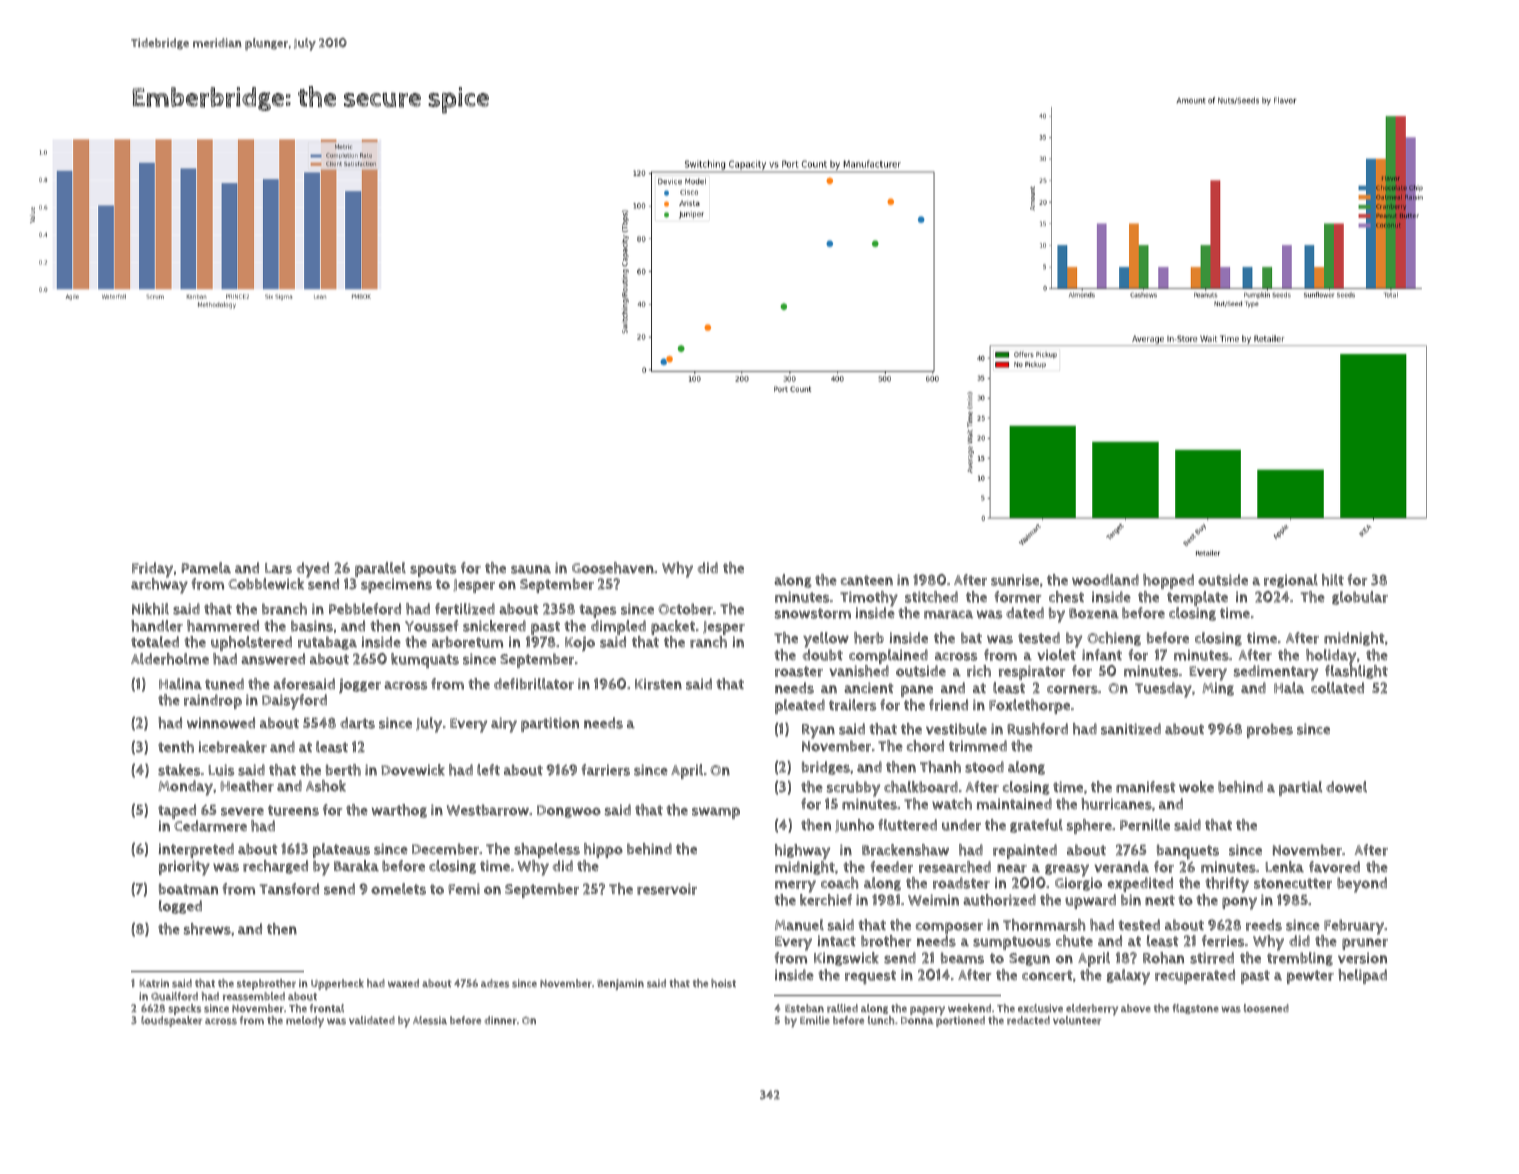 The width and height of the page is (1519, 1174). Describe the element at coordinates (1285, 867) in the page. I see `Lenka` at that location.
